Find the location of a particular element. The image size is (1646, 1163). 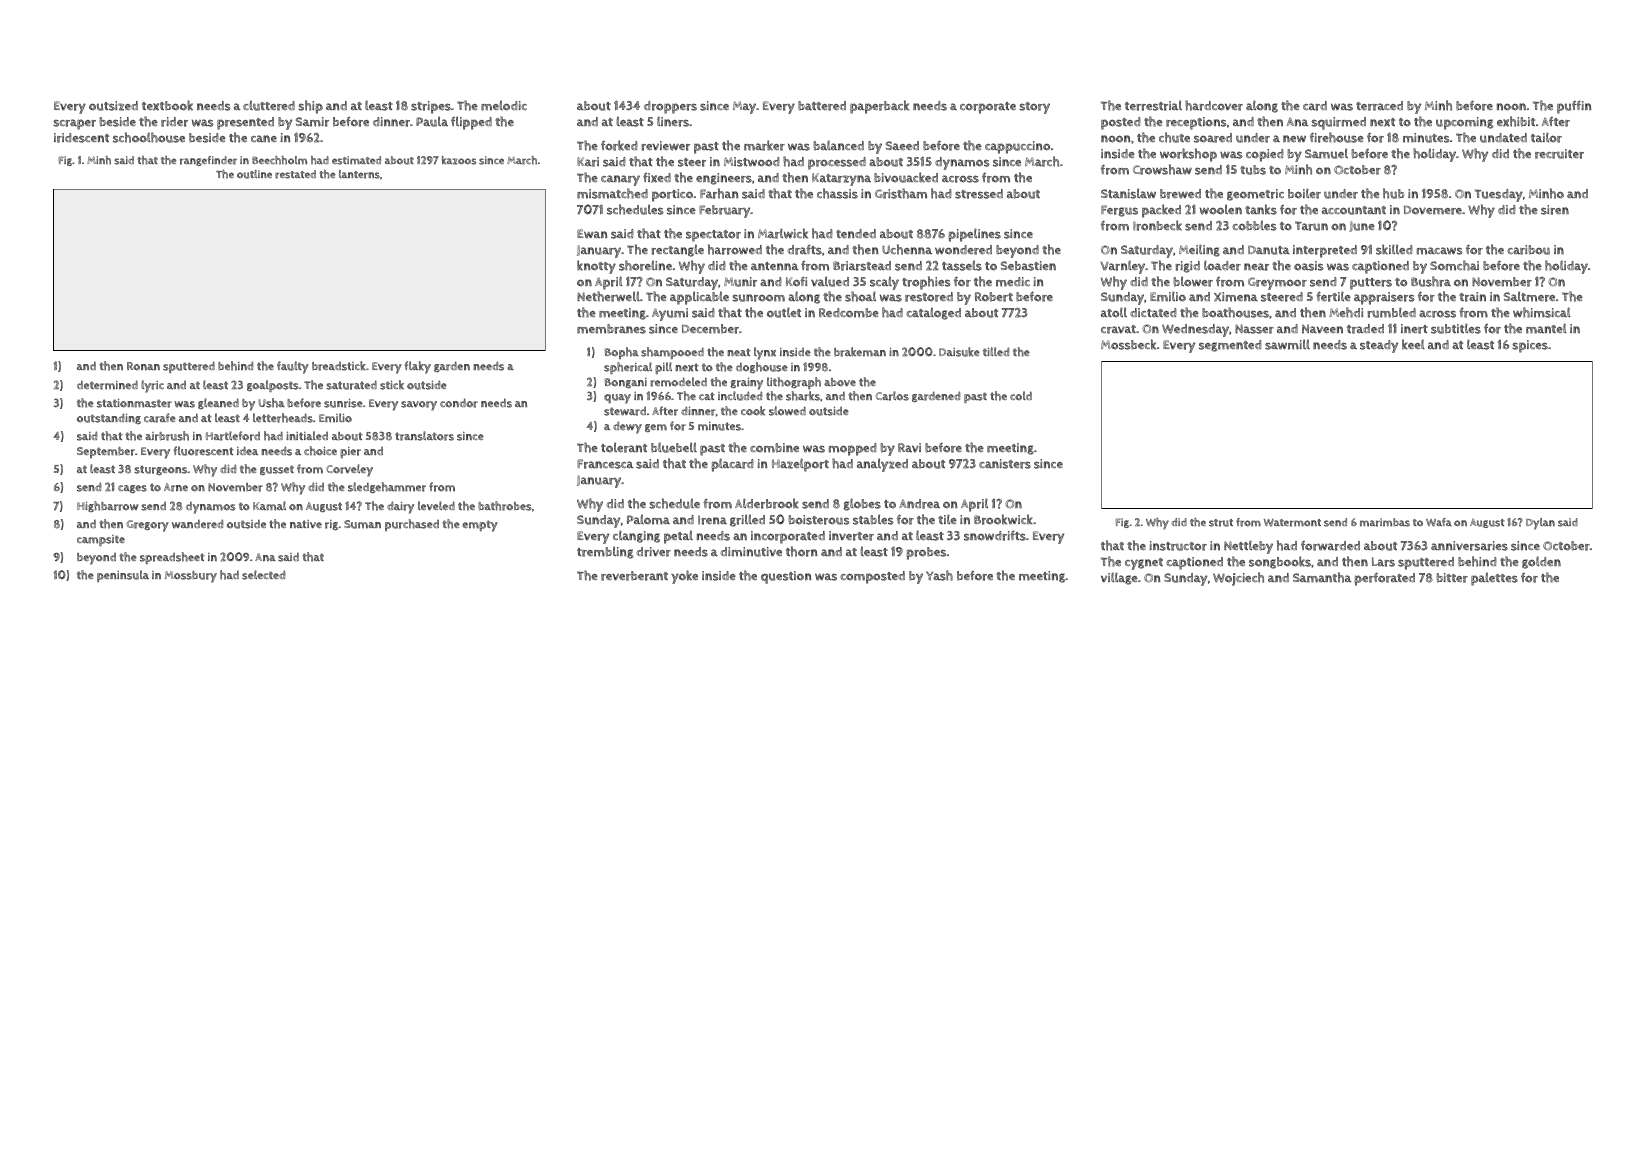

pipelines is located at coordinates (975, 235).
